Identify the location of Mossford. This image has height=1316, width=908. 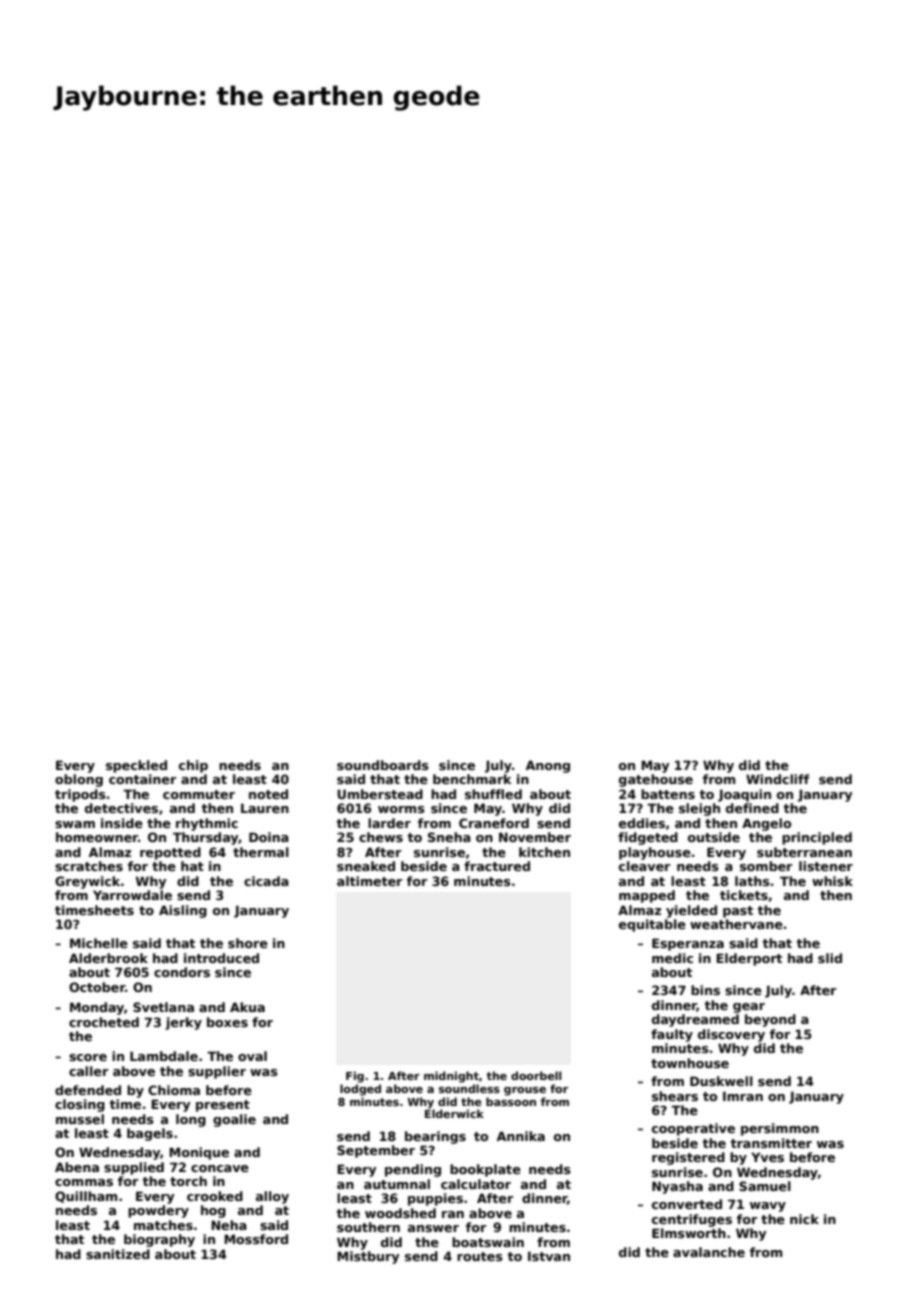
(256, 1239).
